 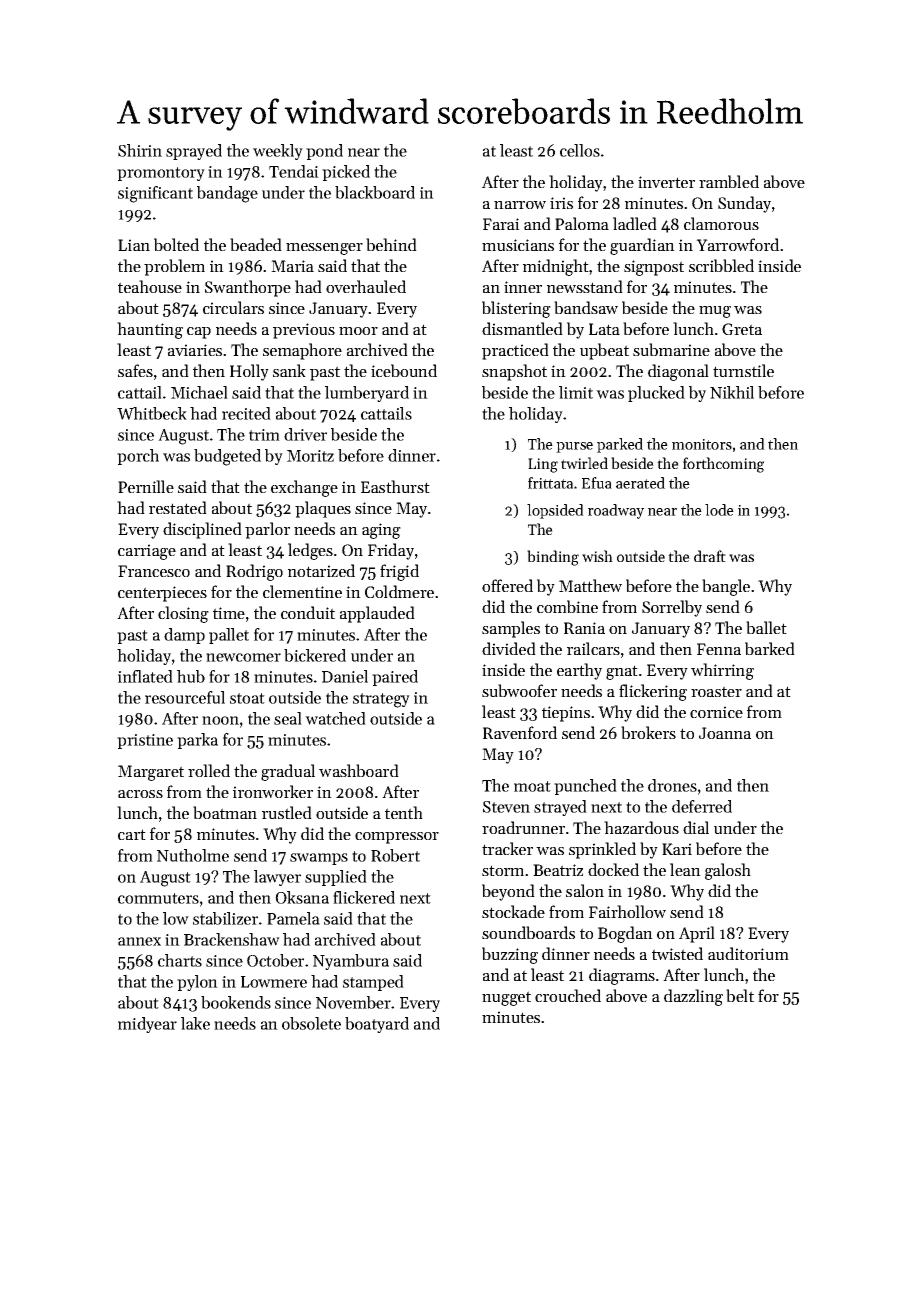 I want to click on offered, so click(x=507, y=585).
